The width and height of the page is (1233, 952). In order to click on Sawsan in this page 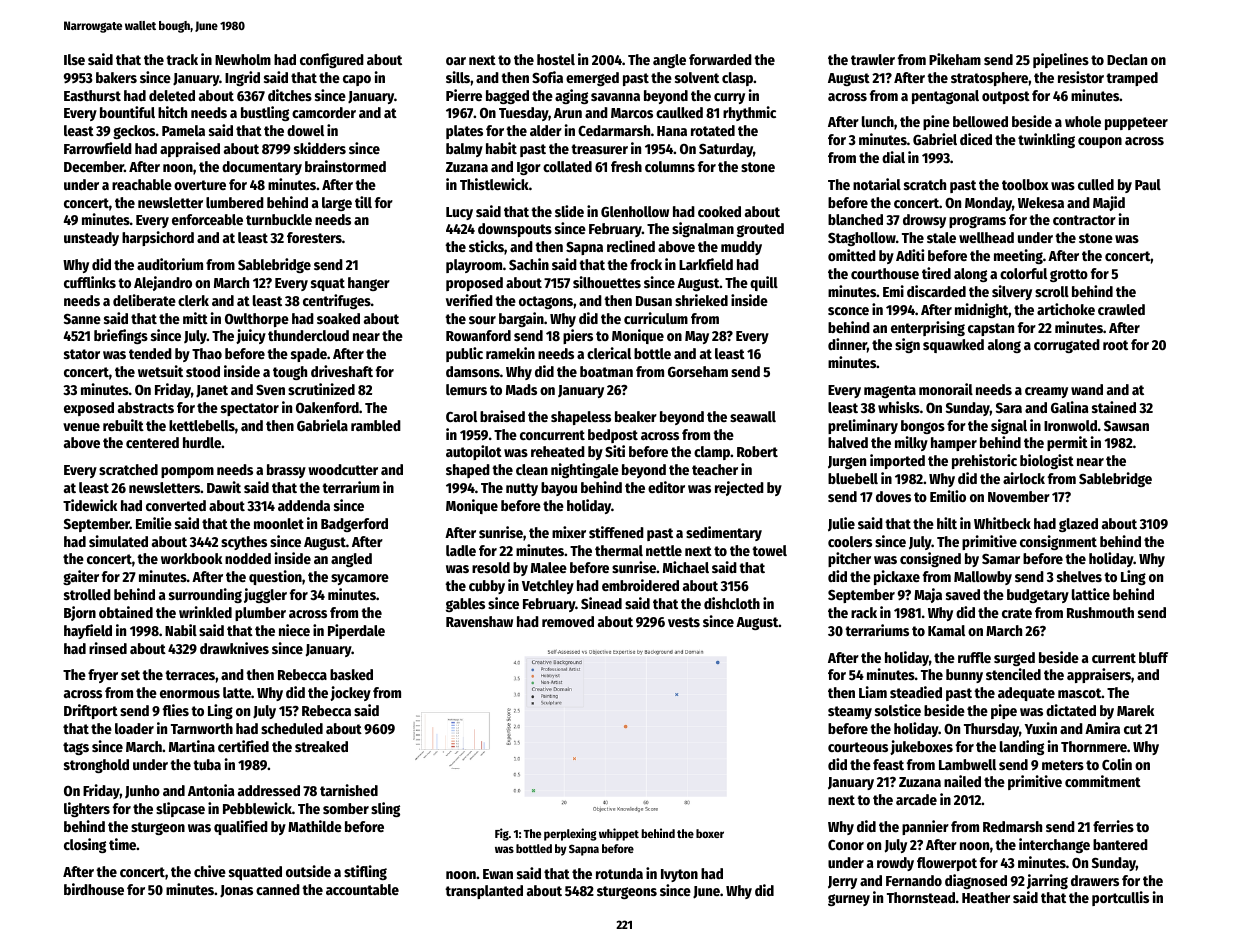, I will do `click(1126, 426)`.
